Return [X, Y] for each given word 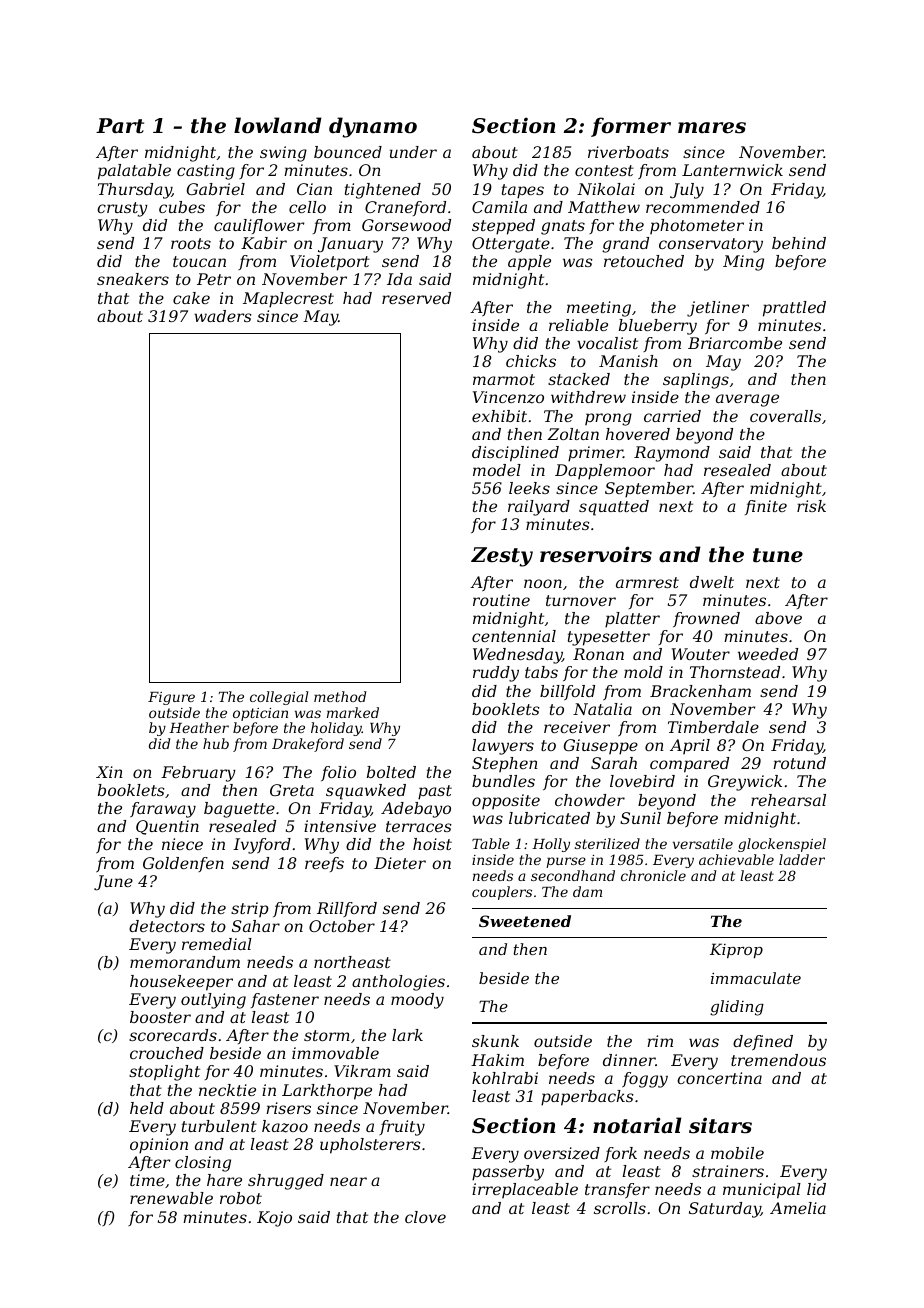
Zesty [502, 557]
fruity [402, 1128]
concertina [719, 1078]
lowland [278, 125]
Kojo [274, 1219]
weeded [768, 654]
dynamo [373, 127]
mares [712, 128]
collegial [279, 698]
